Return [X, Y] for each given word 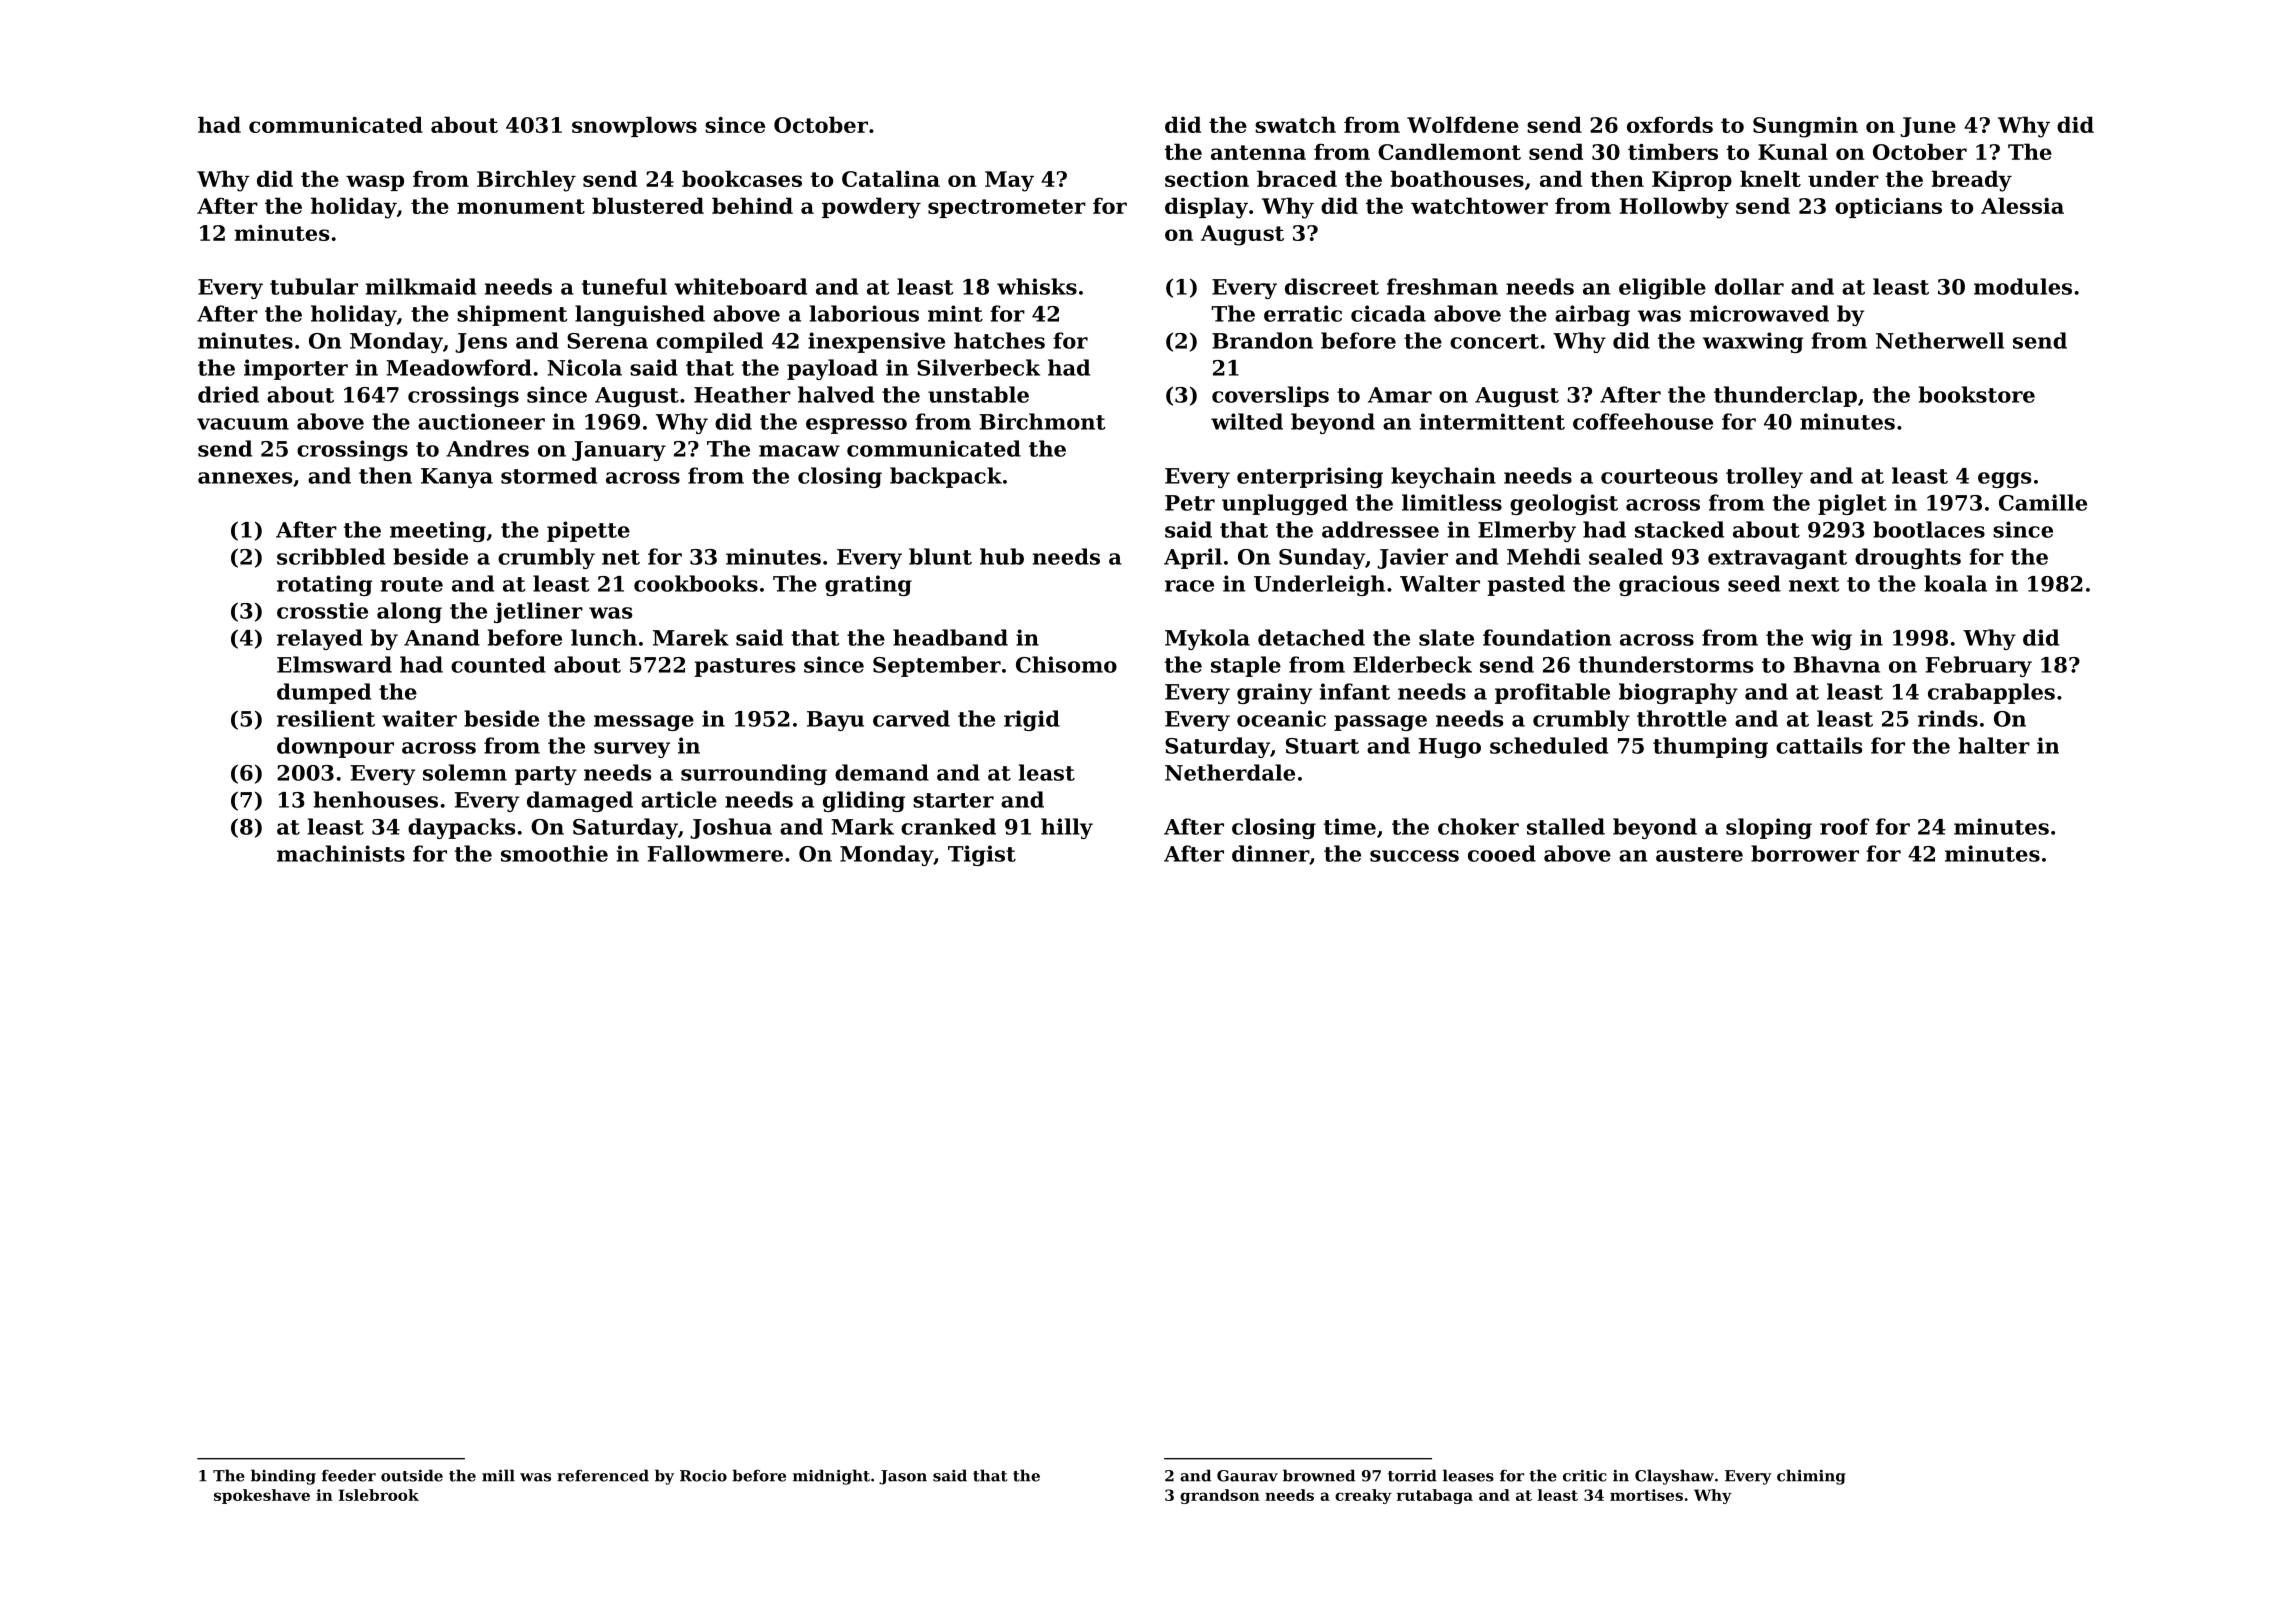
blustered [648, 205]
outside [412, 1475]
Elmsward [334, 664]
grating [868, 585]
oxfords [1670, 124]
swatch [1295, 124]
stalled [1566, 826]
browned [1319, 1475]
